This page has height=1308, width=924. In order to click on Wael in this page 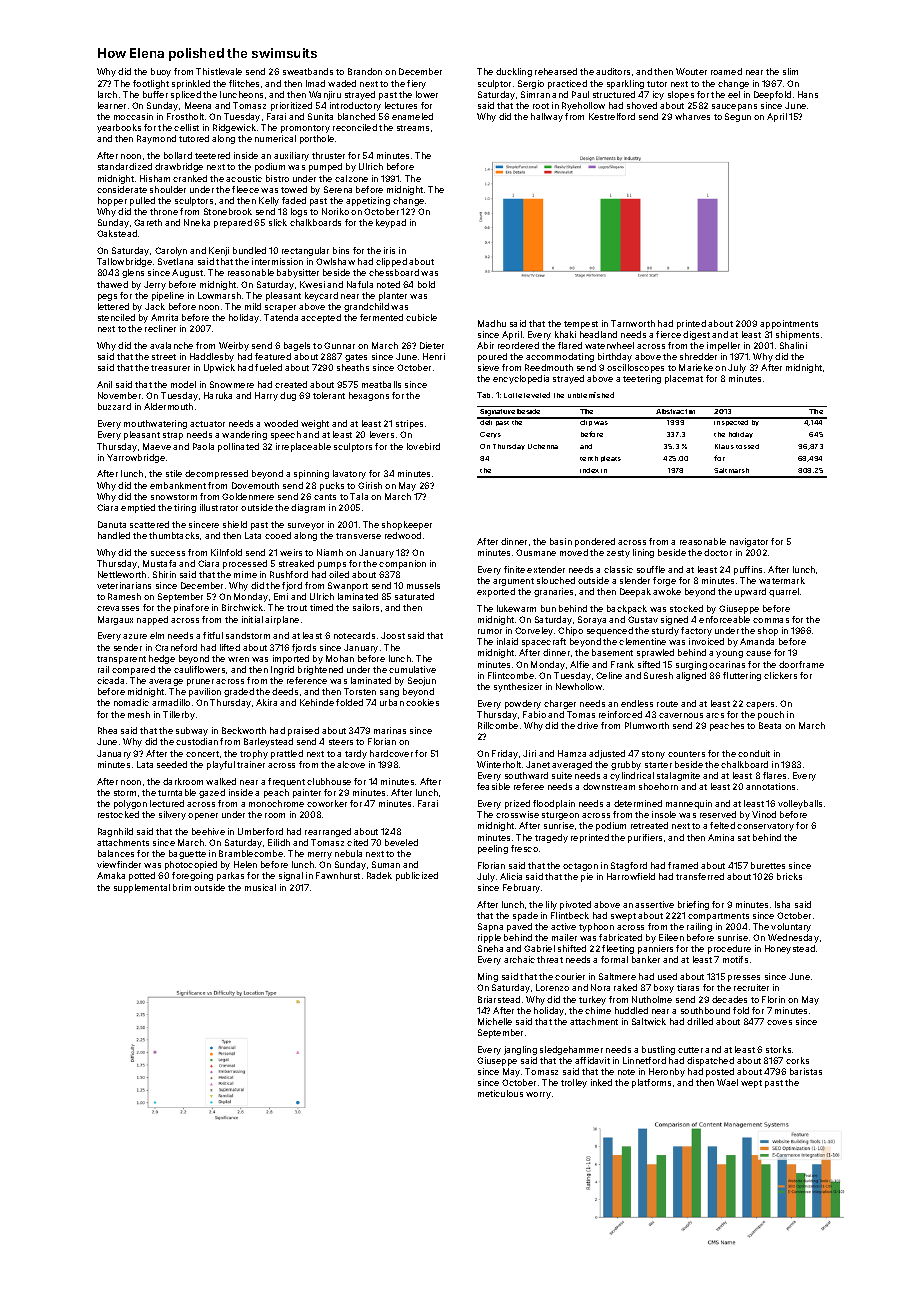, I will do `click(727, 1082)`.
